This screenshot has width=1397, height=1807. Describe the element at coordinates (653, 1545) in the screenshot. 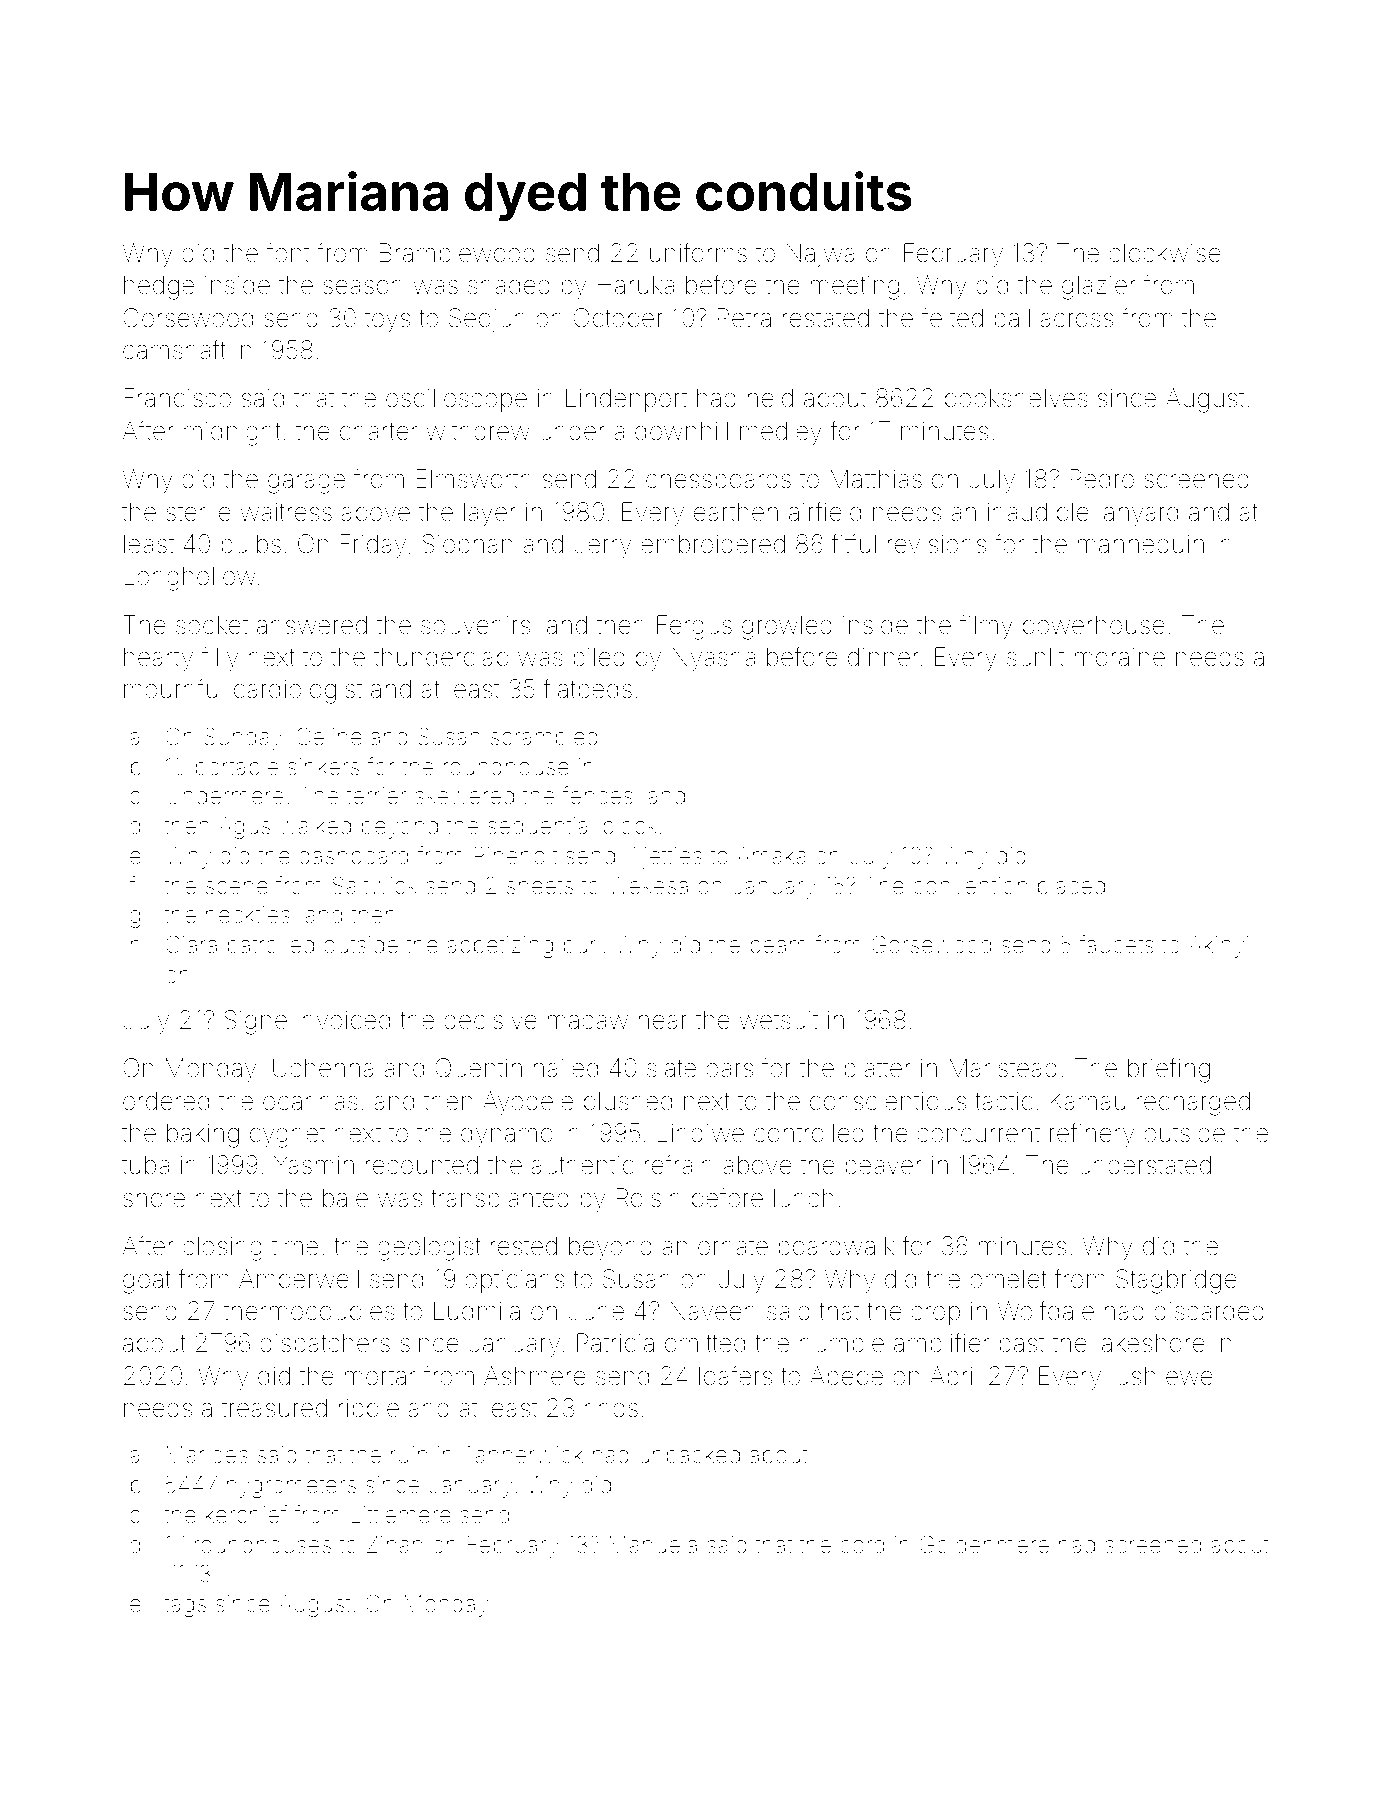

I see `Manuela` at that location.
